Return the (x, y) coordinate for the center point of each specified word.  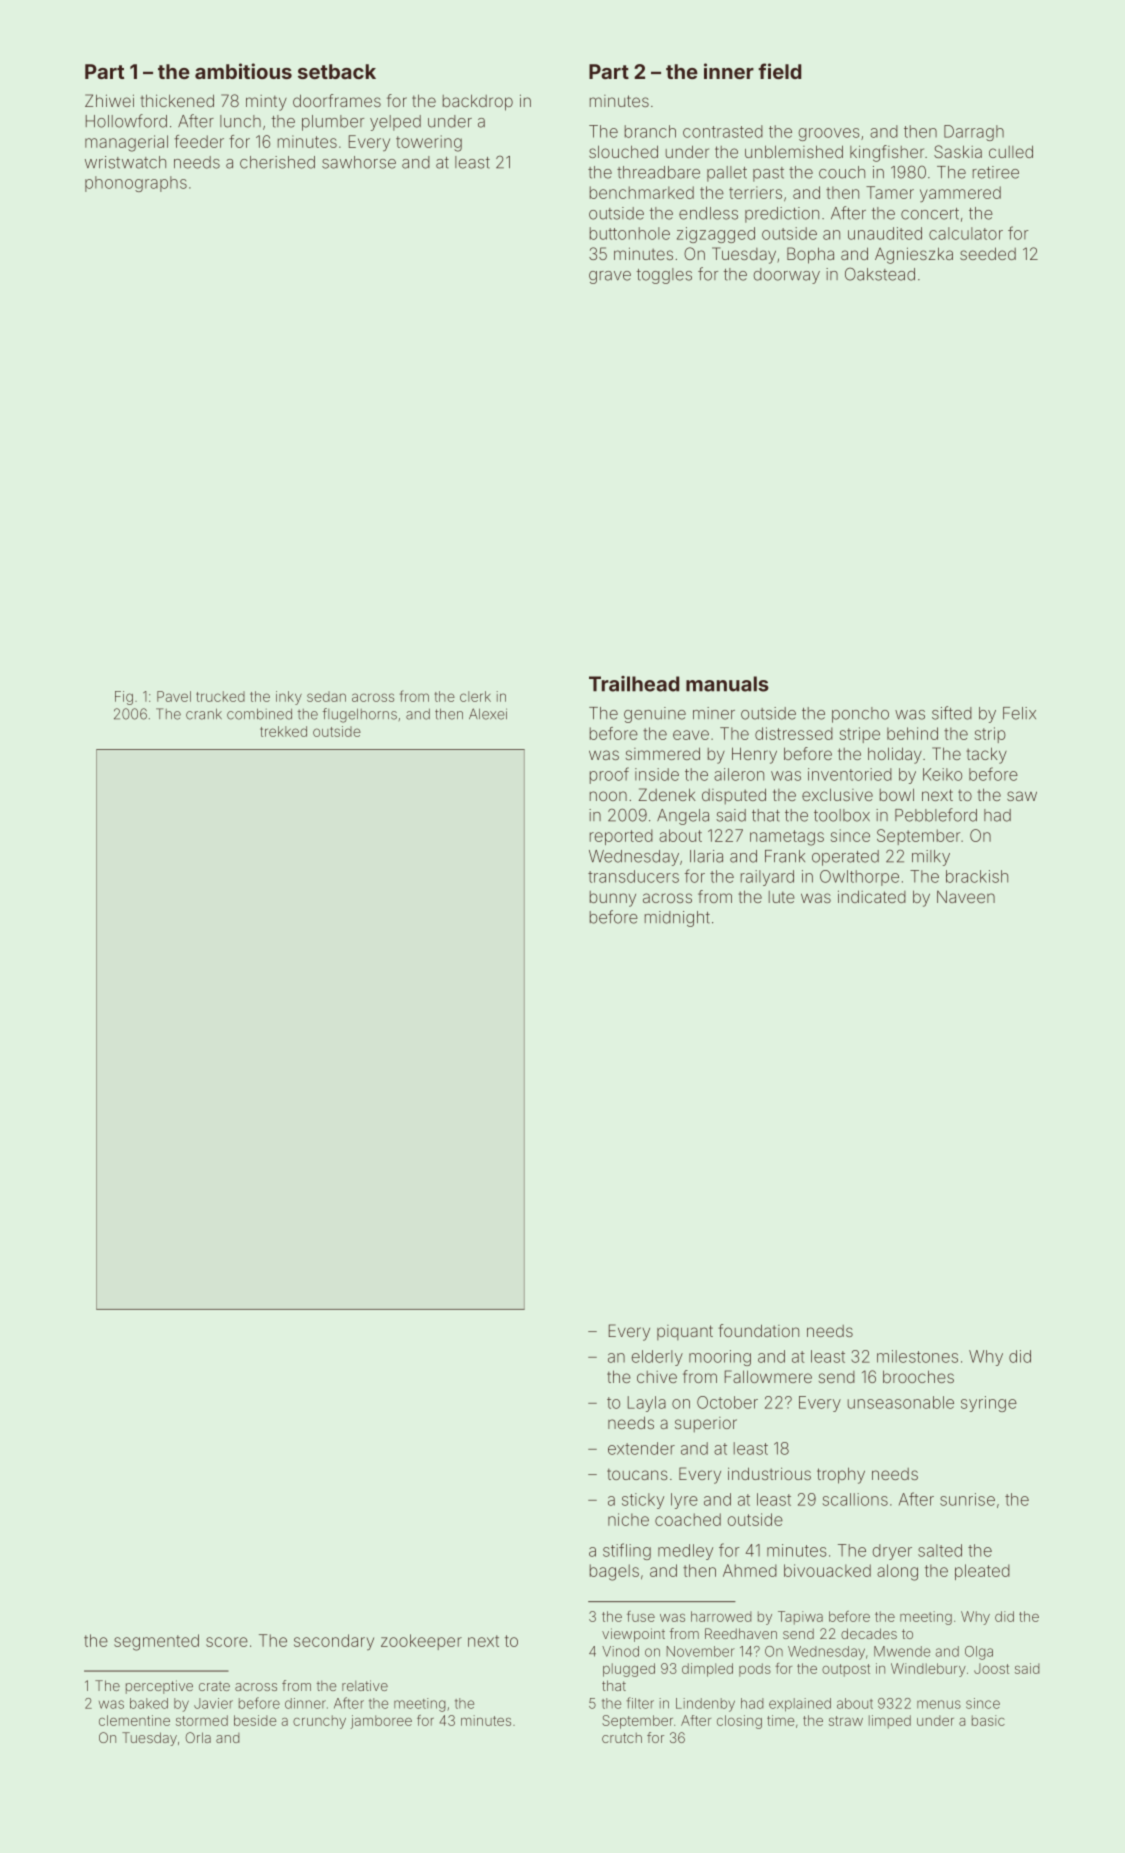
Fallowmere (768, 1376)
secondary (334, 1642)
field (779, 71)
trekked (283, 731)
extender (641, 1448)
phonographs (136, 184)
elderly (657, 1358)
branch (650, 131)
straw (846, 1721)
